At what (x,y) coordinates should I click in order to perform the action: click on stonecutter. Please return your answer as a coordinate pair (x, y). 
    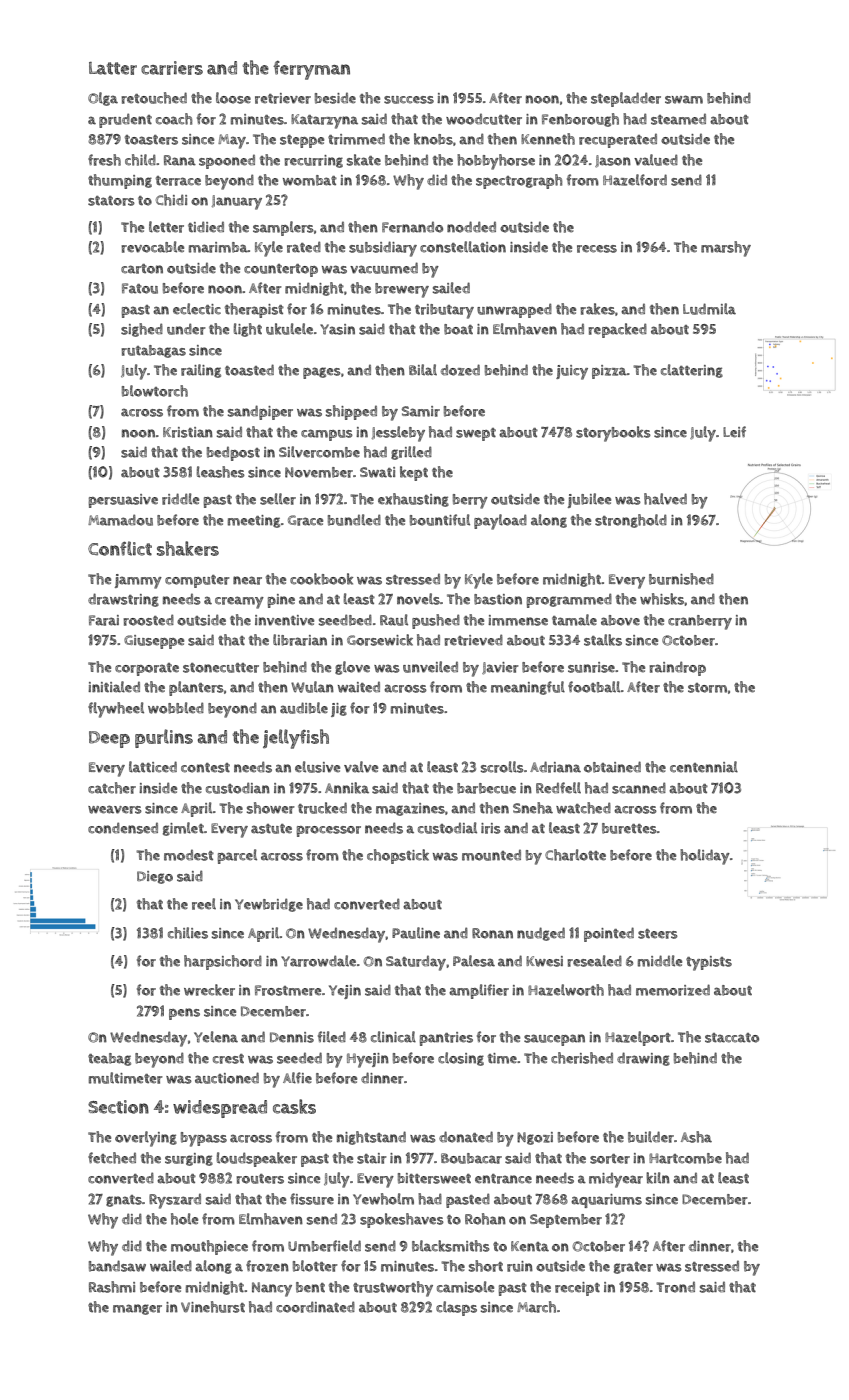
    Looking at the image, I should click on (221, 668).
